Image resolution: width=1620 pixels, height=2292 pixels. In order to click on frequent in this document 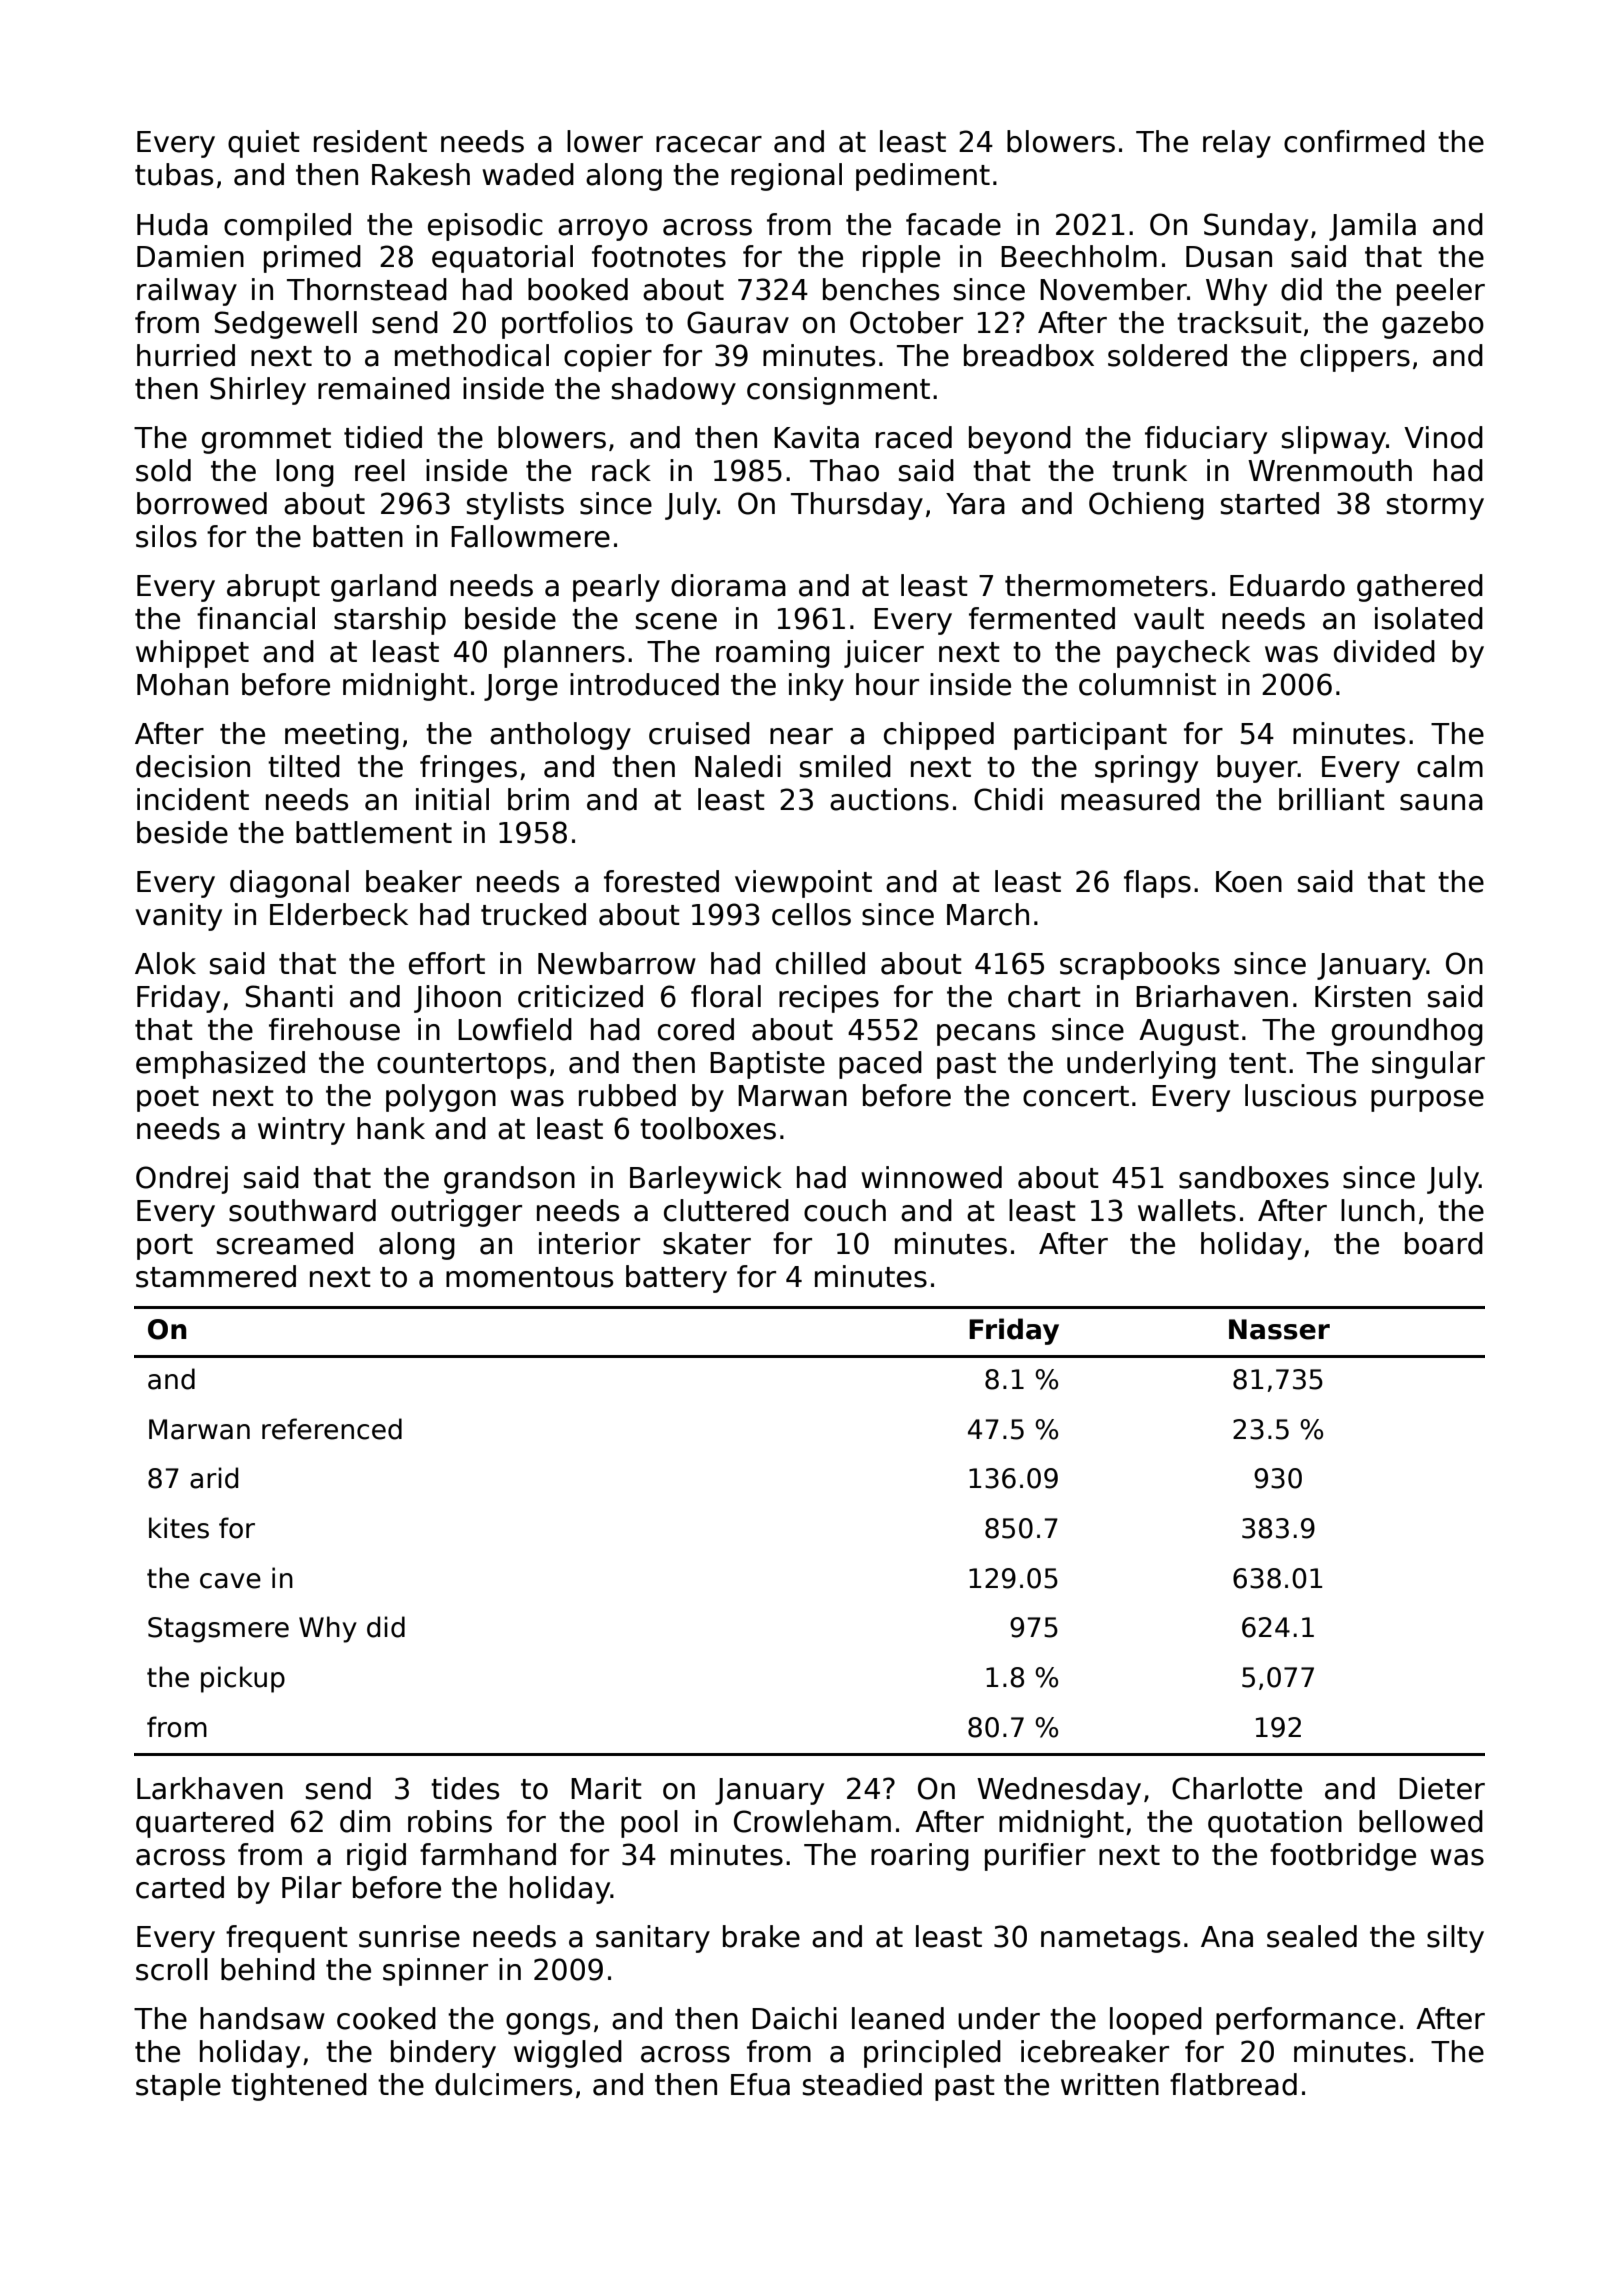, I will do `click(287, 1939)`.
